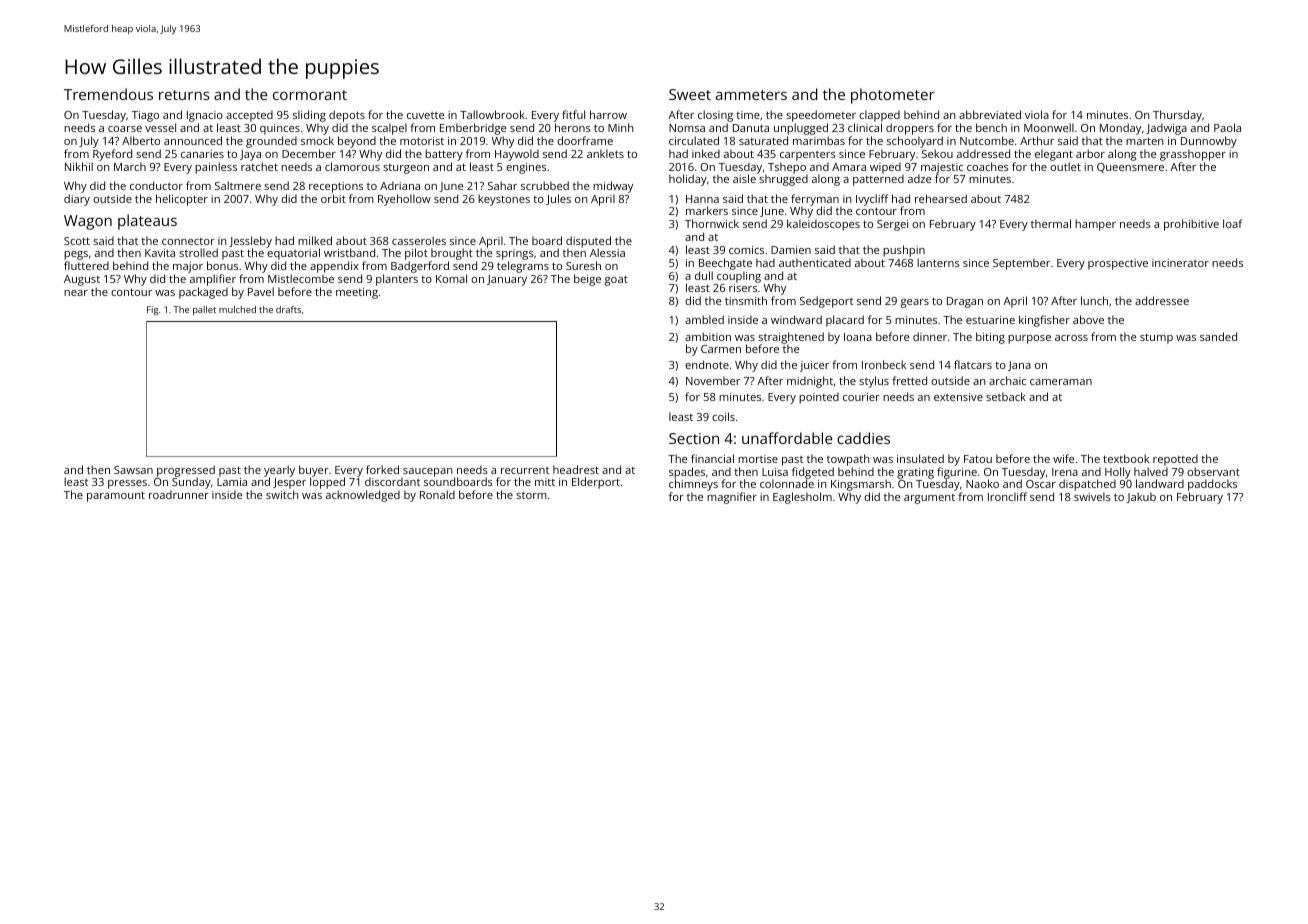 Image resolution: width=1308 pixels, height=924 pixels. Describe the element at coordinates (531, 495) in the screenshot. I see `storm` at that location.
